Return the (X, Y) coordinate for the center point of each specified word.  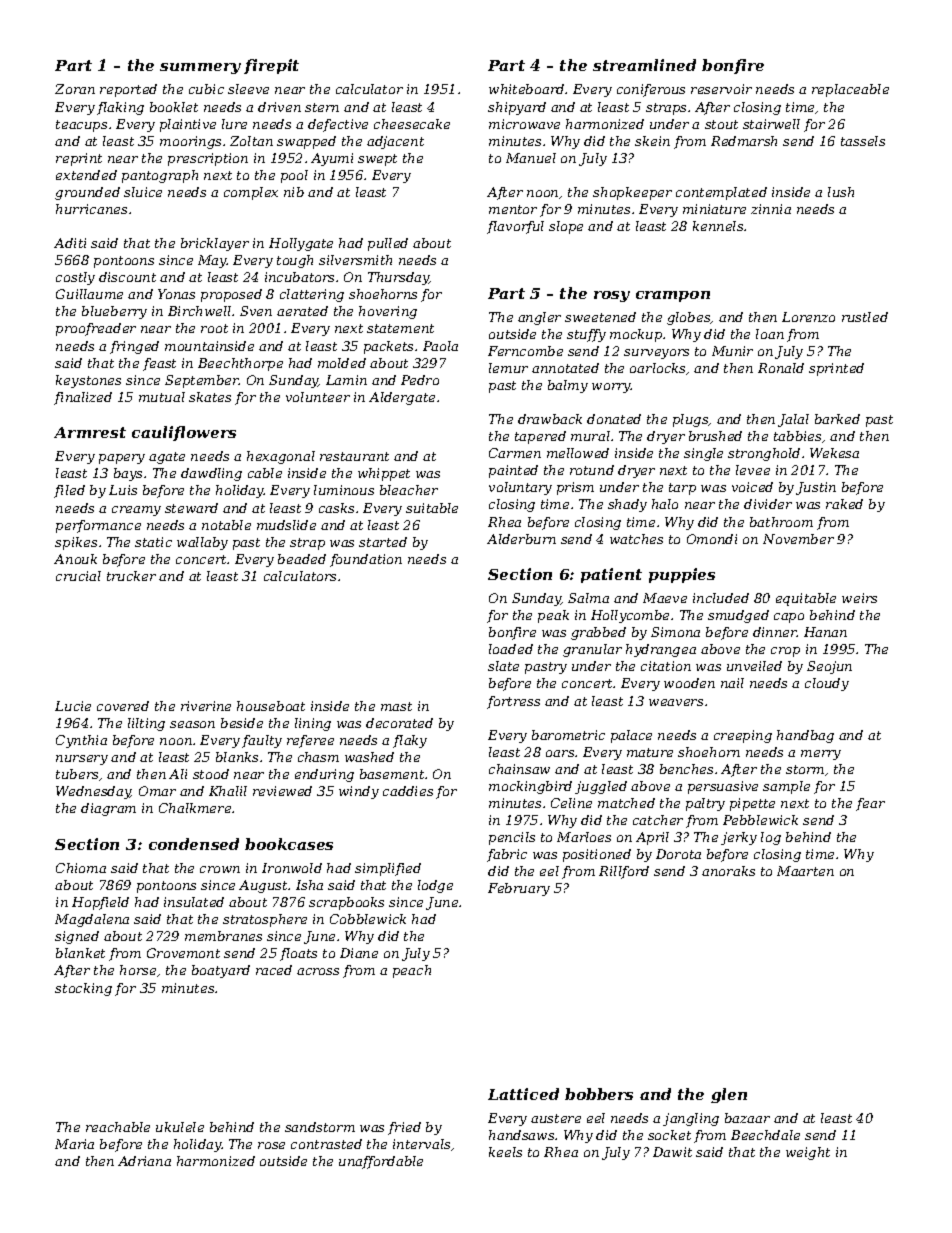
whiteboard (526, 89)
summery (200, 68)
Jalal (793, 420)
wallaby (202, 543)
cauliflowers (184, 433)
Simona (675, 632)
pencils (512, 838)
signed (77, 937)
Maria (74, 1144)
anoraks (728, 871)
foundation (366, 560)
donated (614, 419)
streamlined (644, 65)
